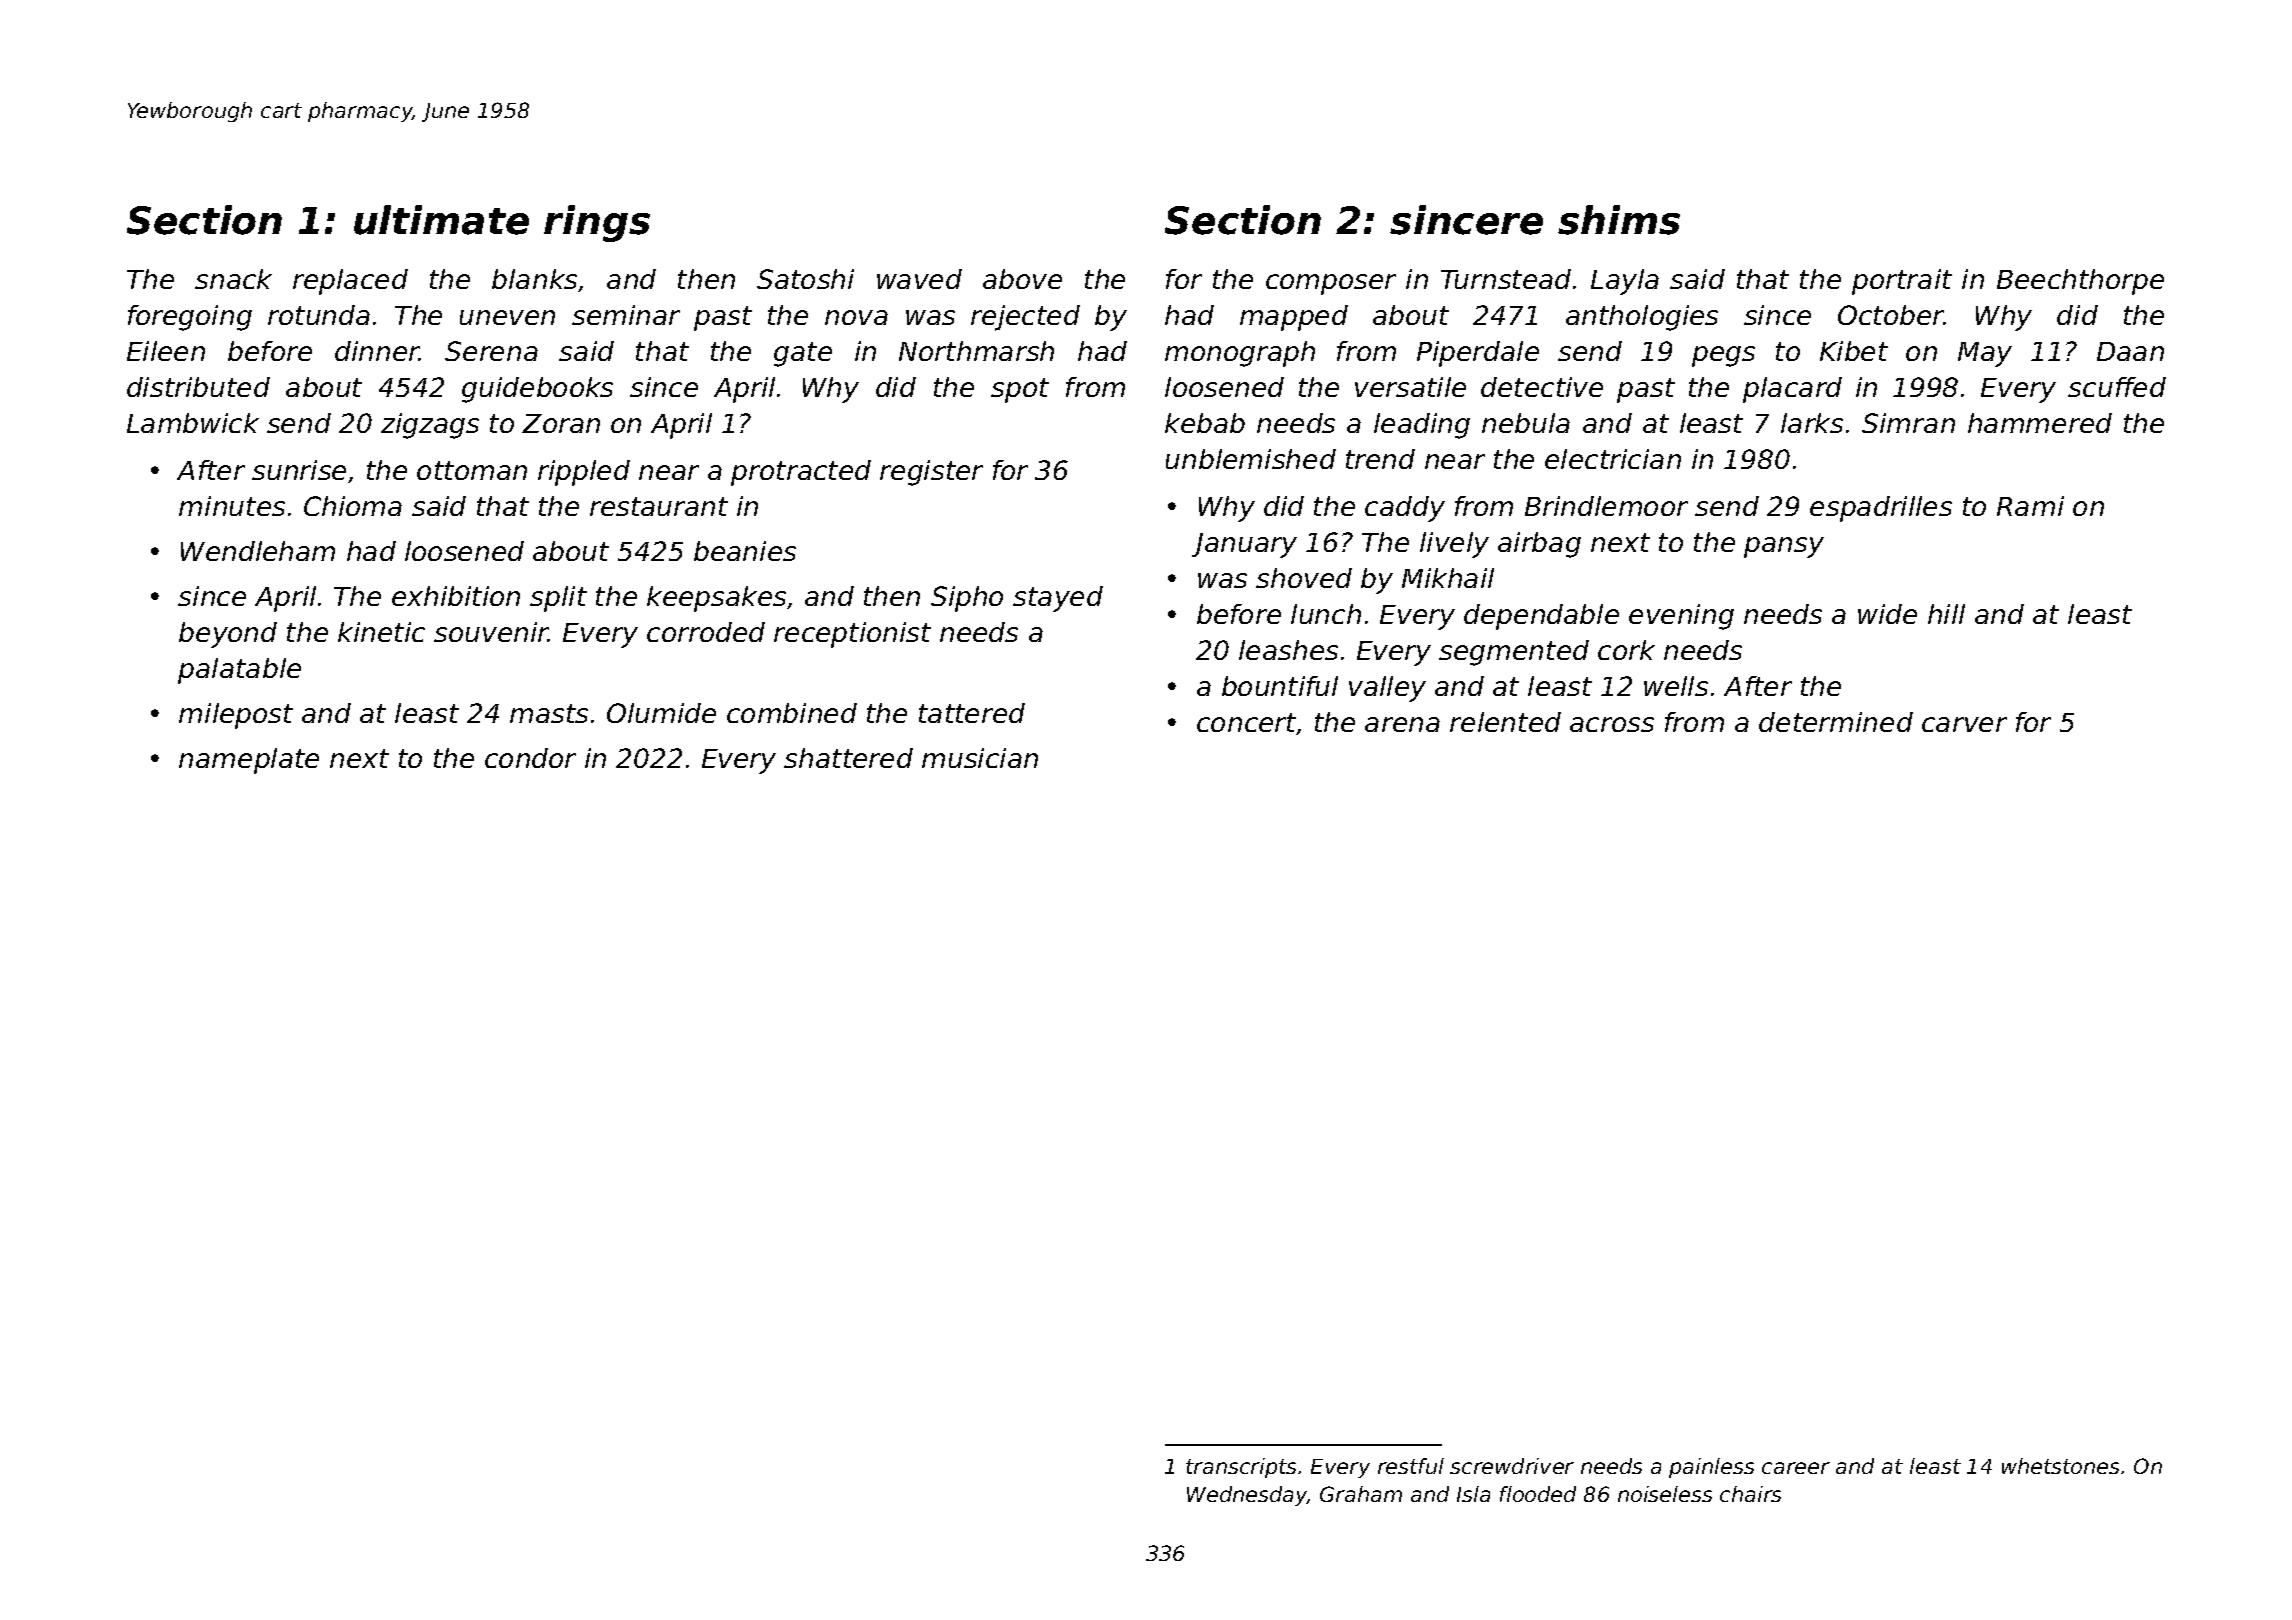 The image size is (2292, 1620). What do you see at coordinates (919, 279) in the screenshot?
I see `waved` at bounding box center [919, 279].
